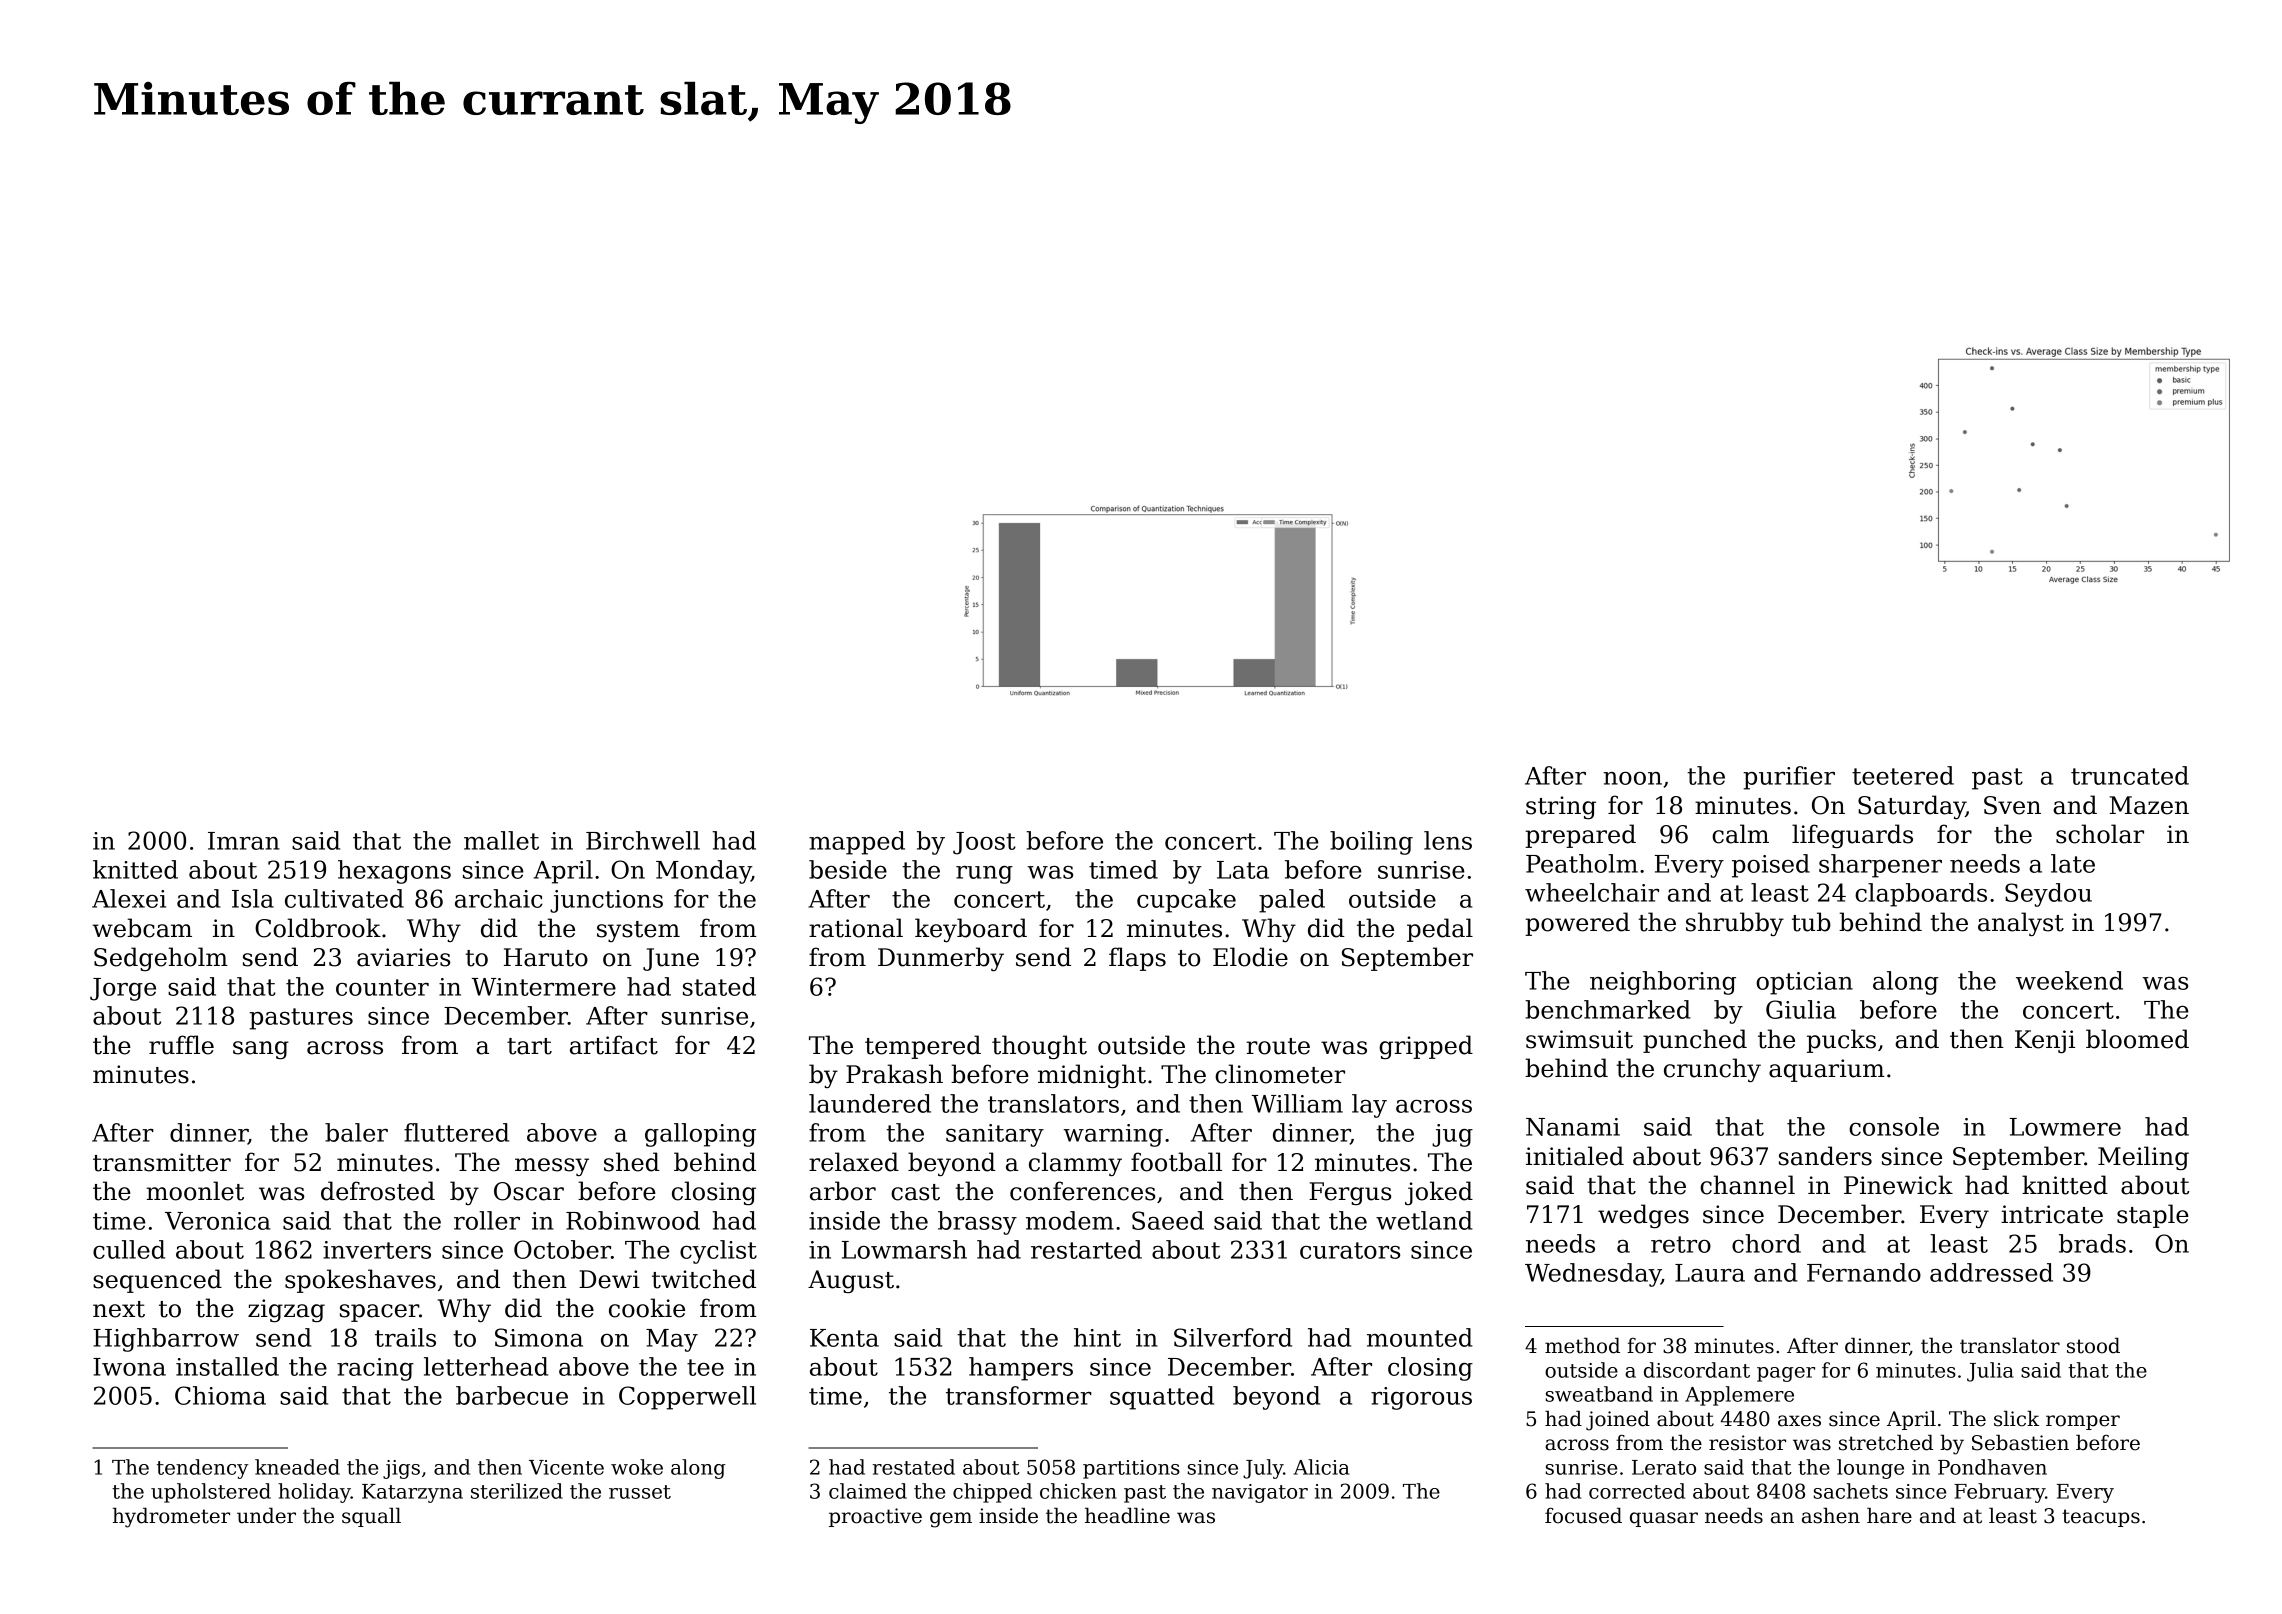 The image size is (2282, 1614). I want to click on Prakash, so click(894, 1074).
